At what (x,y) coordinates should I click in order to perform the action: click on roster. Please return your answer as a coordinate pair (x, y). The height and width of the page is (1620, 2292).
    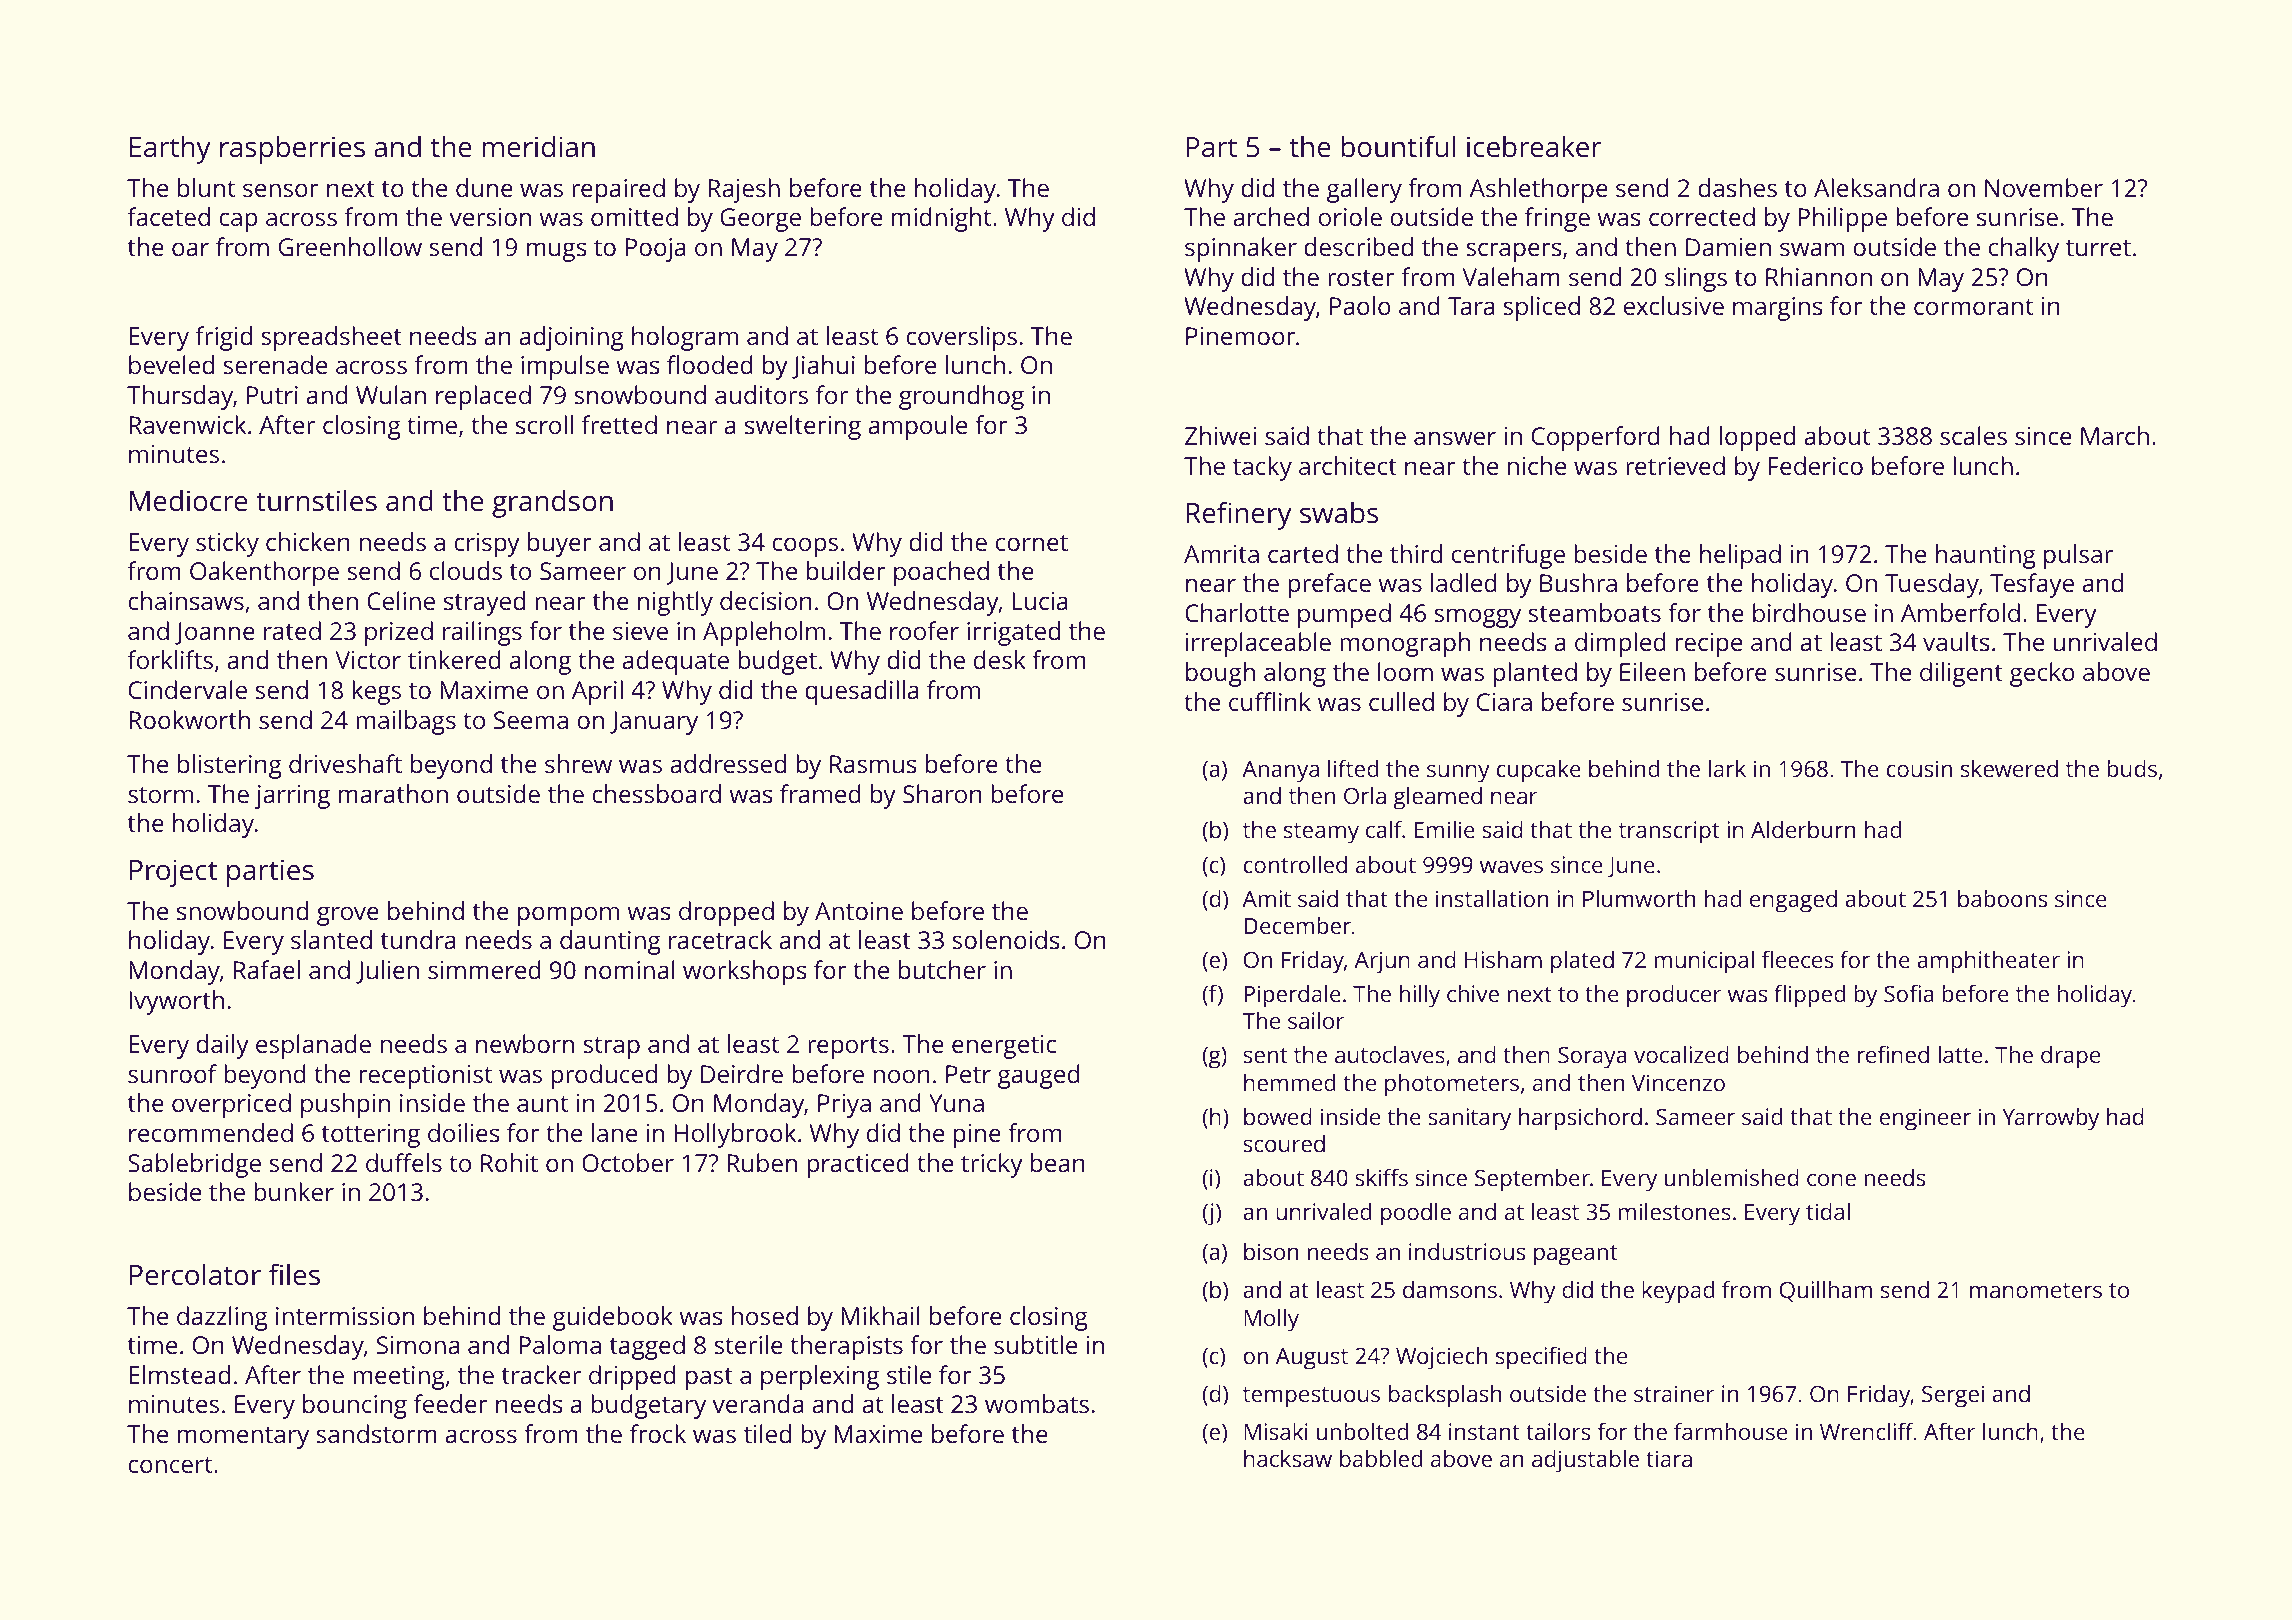
    Looking at the image, I should click on (1361, 278).
